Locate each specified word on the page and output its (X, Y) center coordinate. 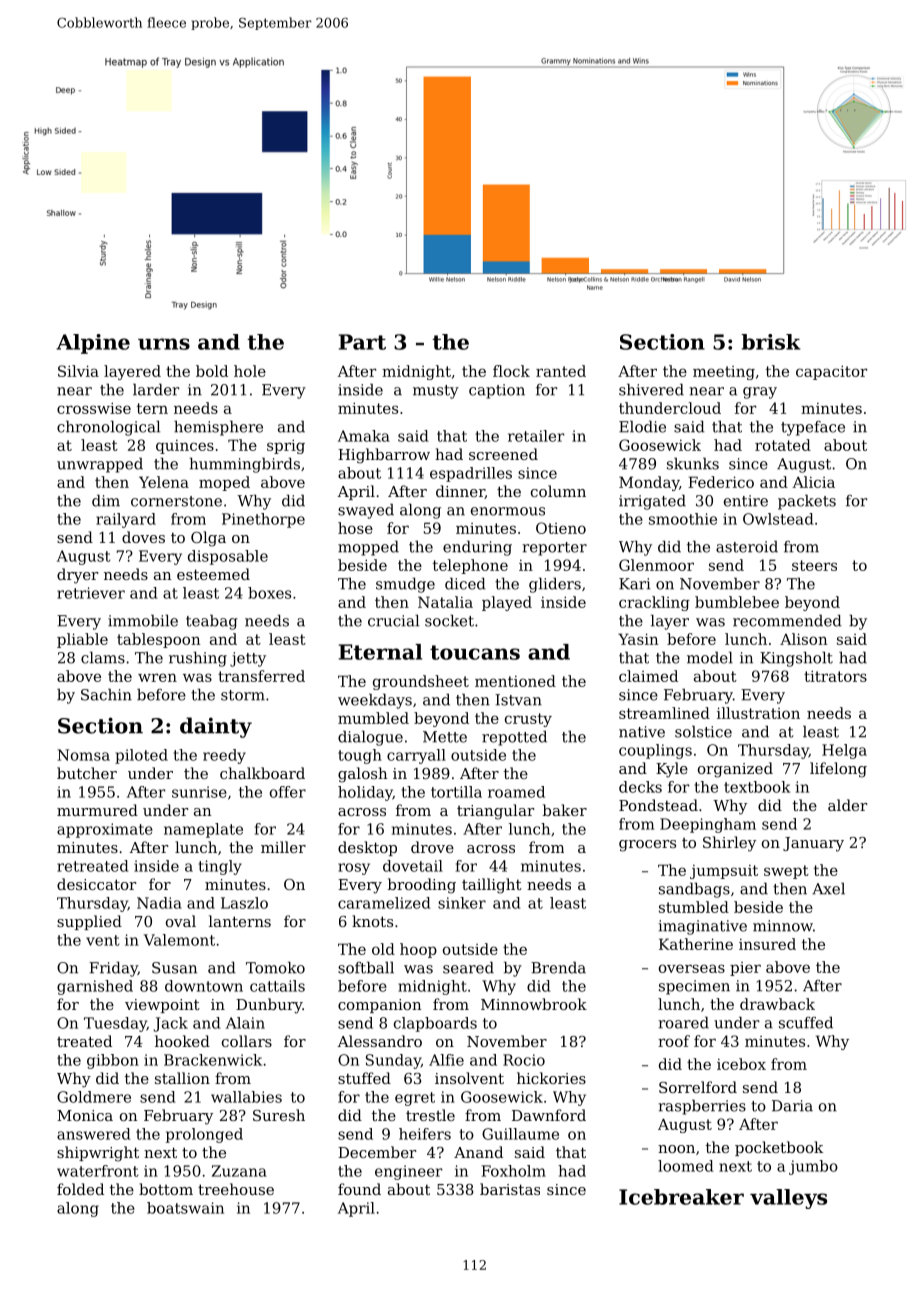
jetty (248, 659)
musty (436, 392)
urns (164, 344)
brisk (771, 342)
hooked (182, 1041)
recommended (787, 620)
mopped (368, 548)
